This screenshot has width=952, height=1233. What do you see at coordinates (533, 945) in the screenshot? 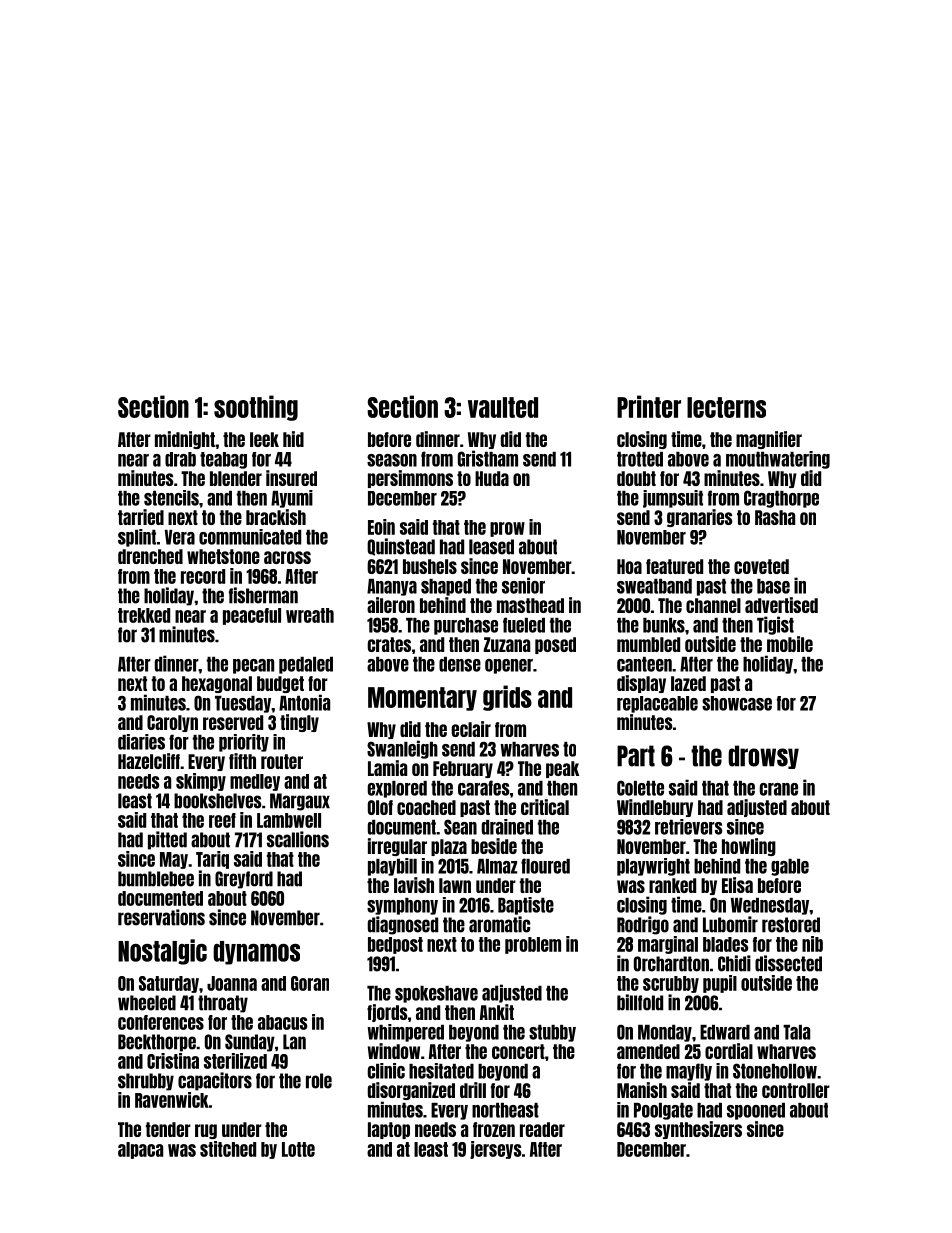
I see `problem` at bounding box center [533, 945].
